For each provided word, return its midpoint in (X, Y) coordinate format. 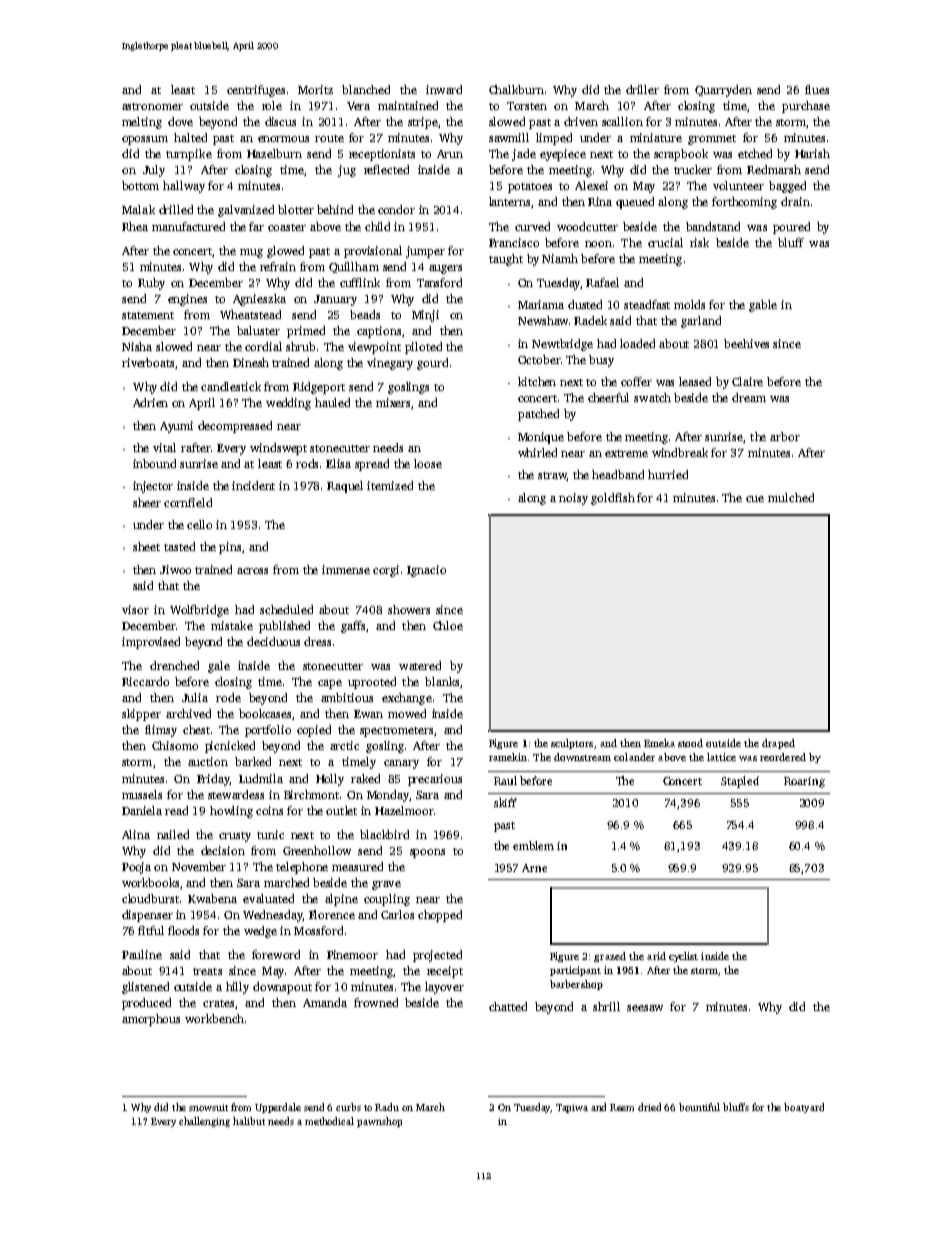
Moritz (315, 89)
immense (346, 569)
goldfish (613, 499)
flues (817, 89)
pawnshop (379, 1122)
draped (778, 744)
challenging (204, 1122)
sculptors (572, 744)
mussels (142, 794)
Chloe (448, 625)
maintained (408, 105)
